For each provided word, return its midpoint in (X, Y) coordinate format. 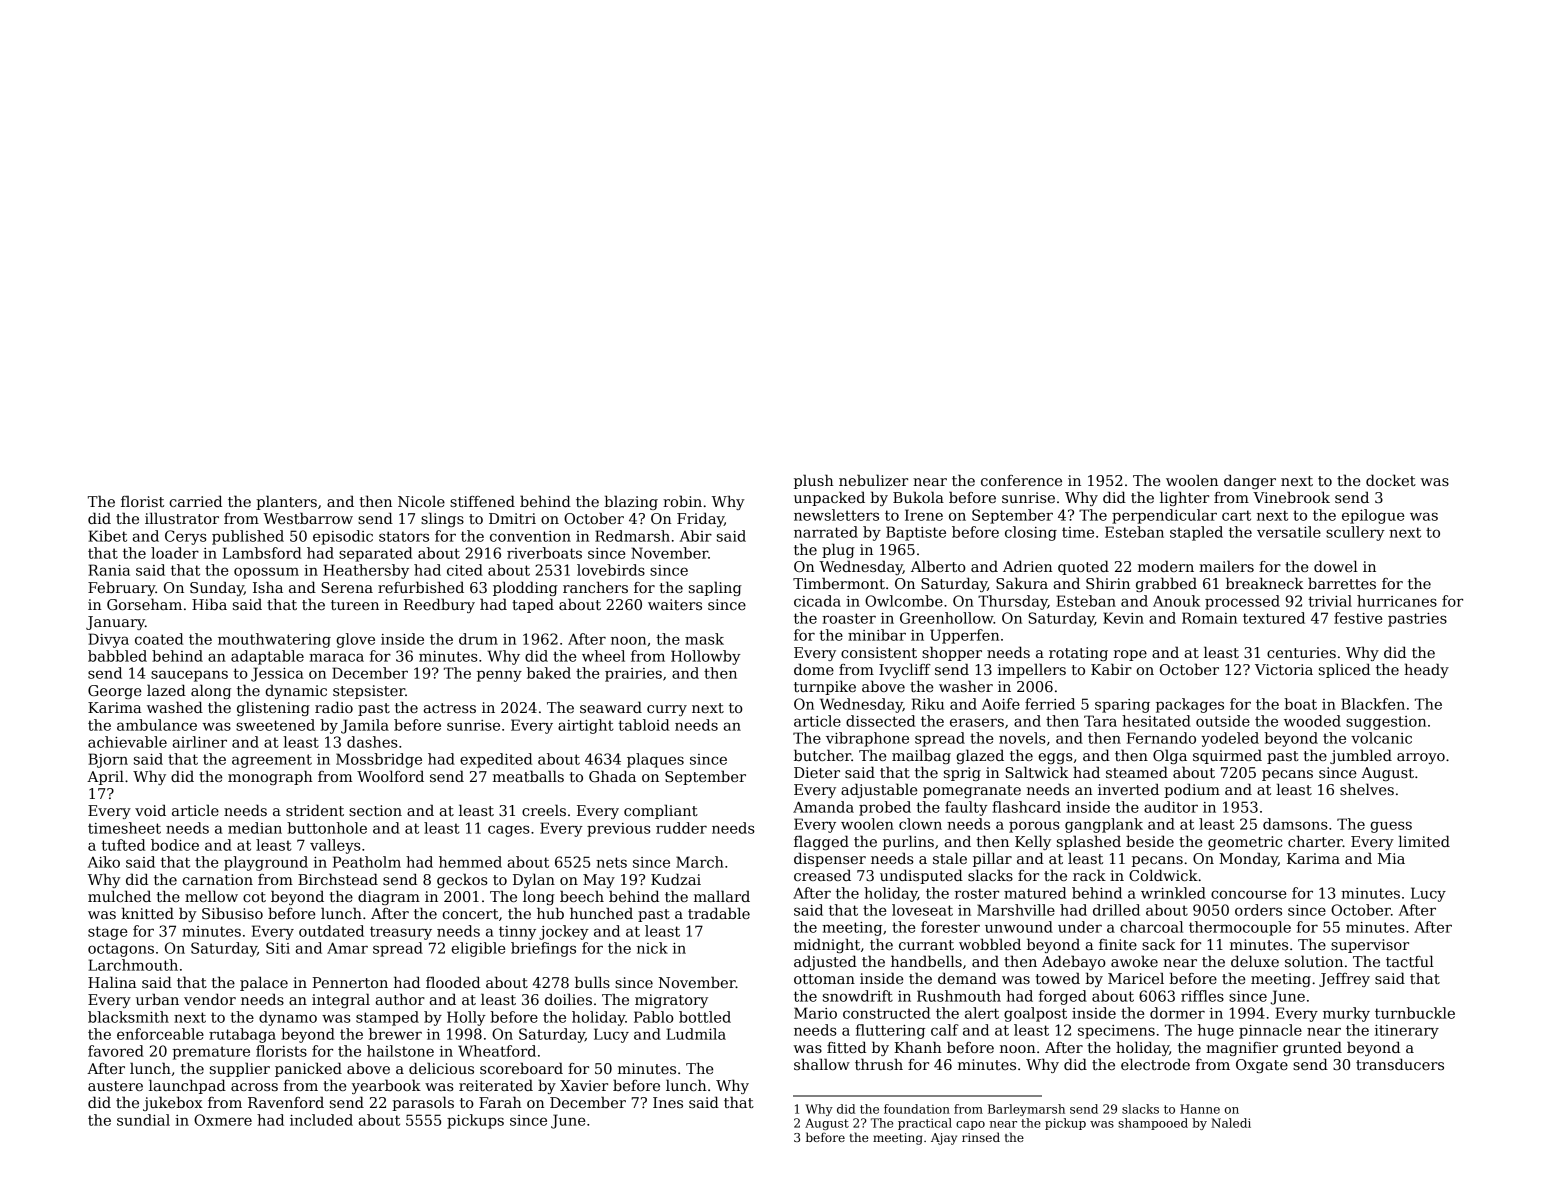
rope (1130, 655)
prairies (633, 675)
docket (1391, 480)
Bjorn (108, 760)
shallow (822, 1064)
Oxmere (223, 1120)
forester (950, 927)
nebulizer (873, 480)
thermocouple (1240, 928)
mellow (211, 896)
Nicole (421, 501)
